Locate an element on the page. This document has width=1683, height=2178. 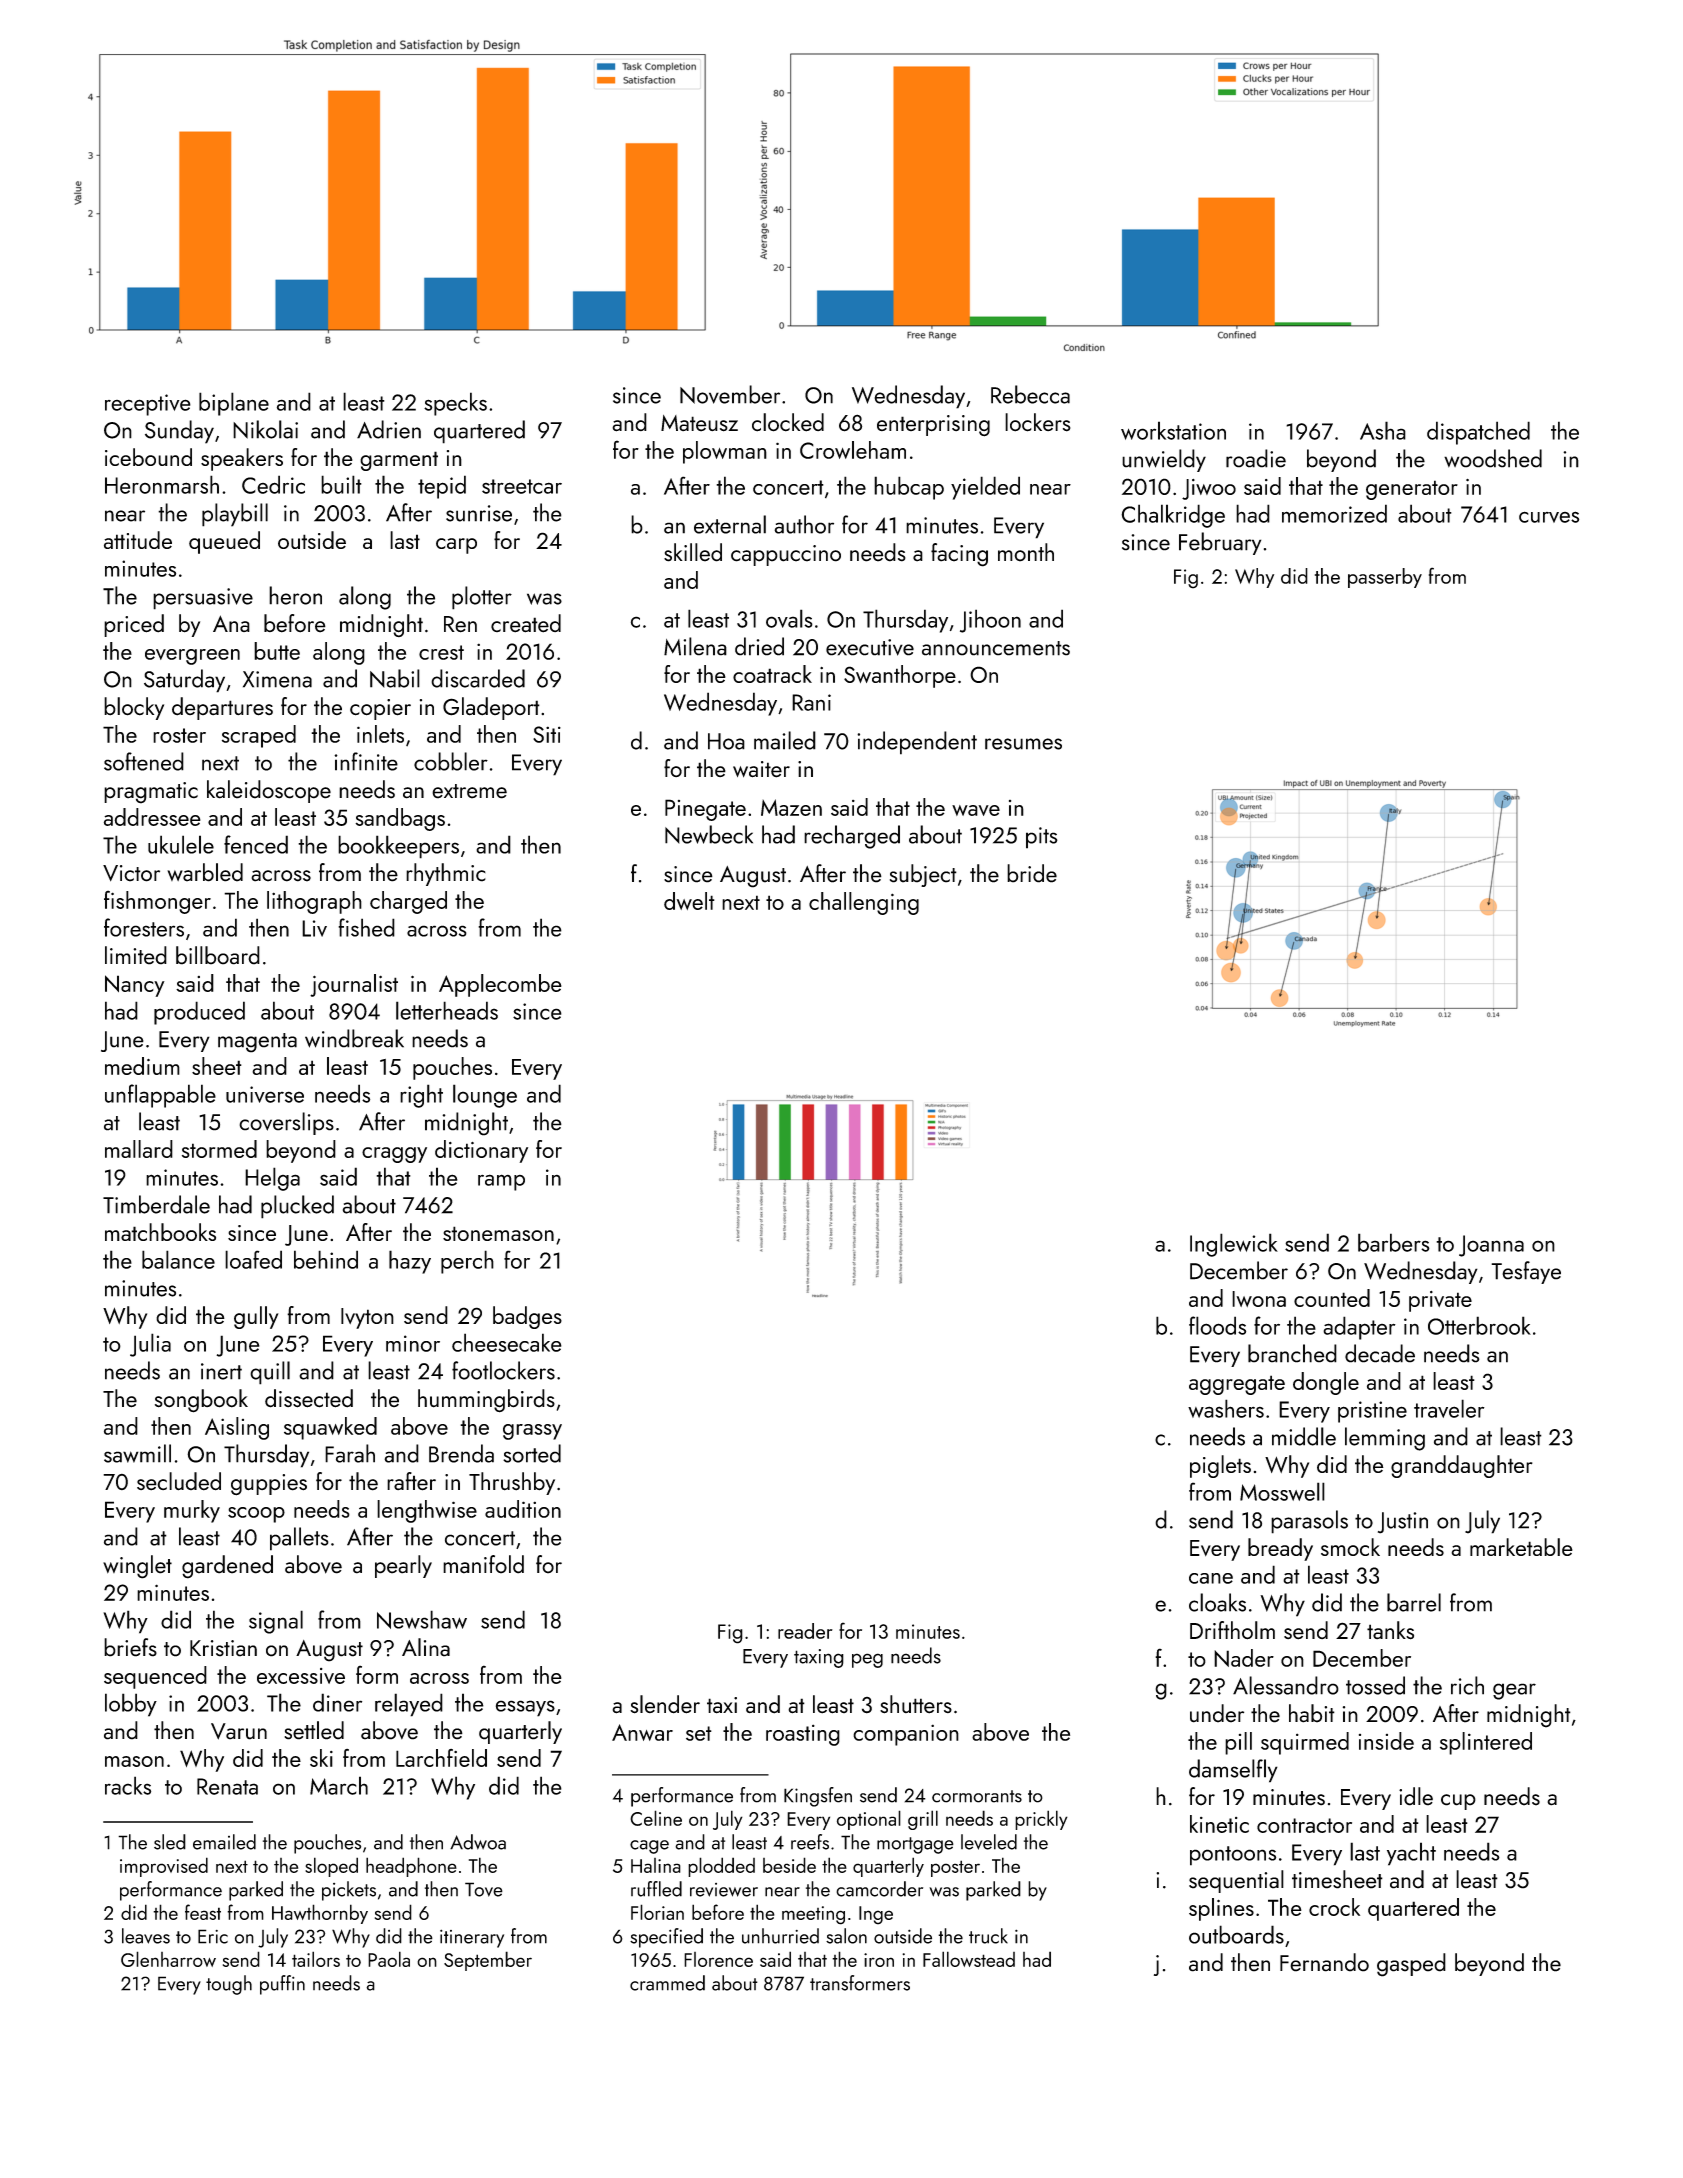
specks is located at coordinates (455, 404).
